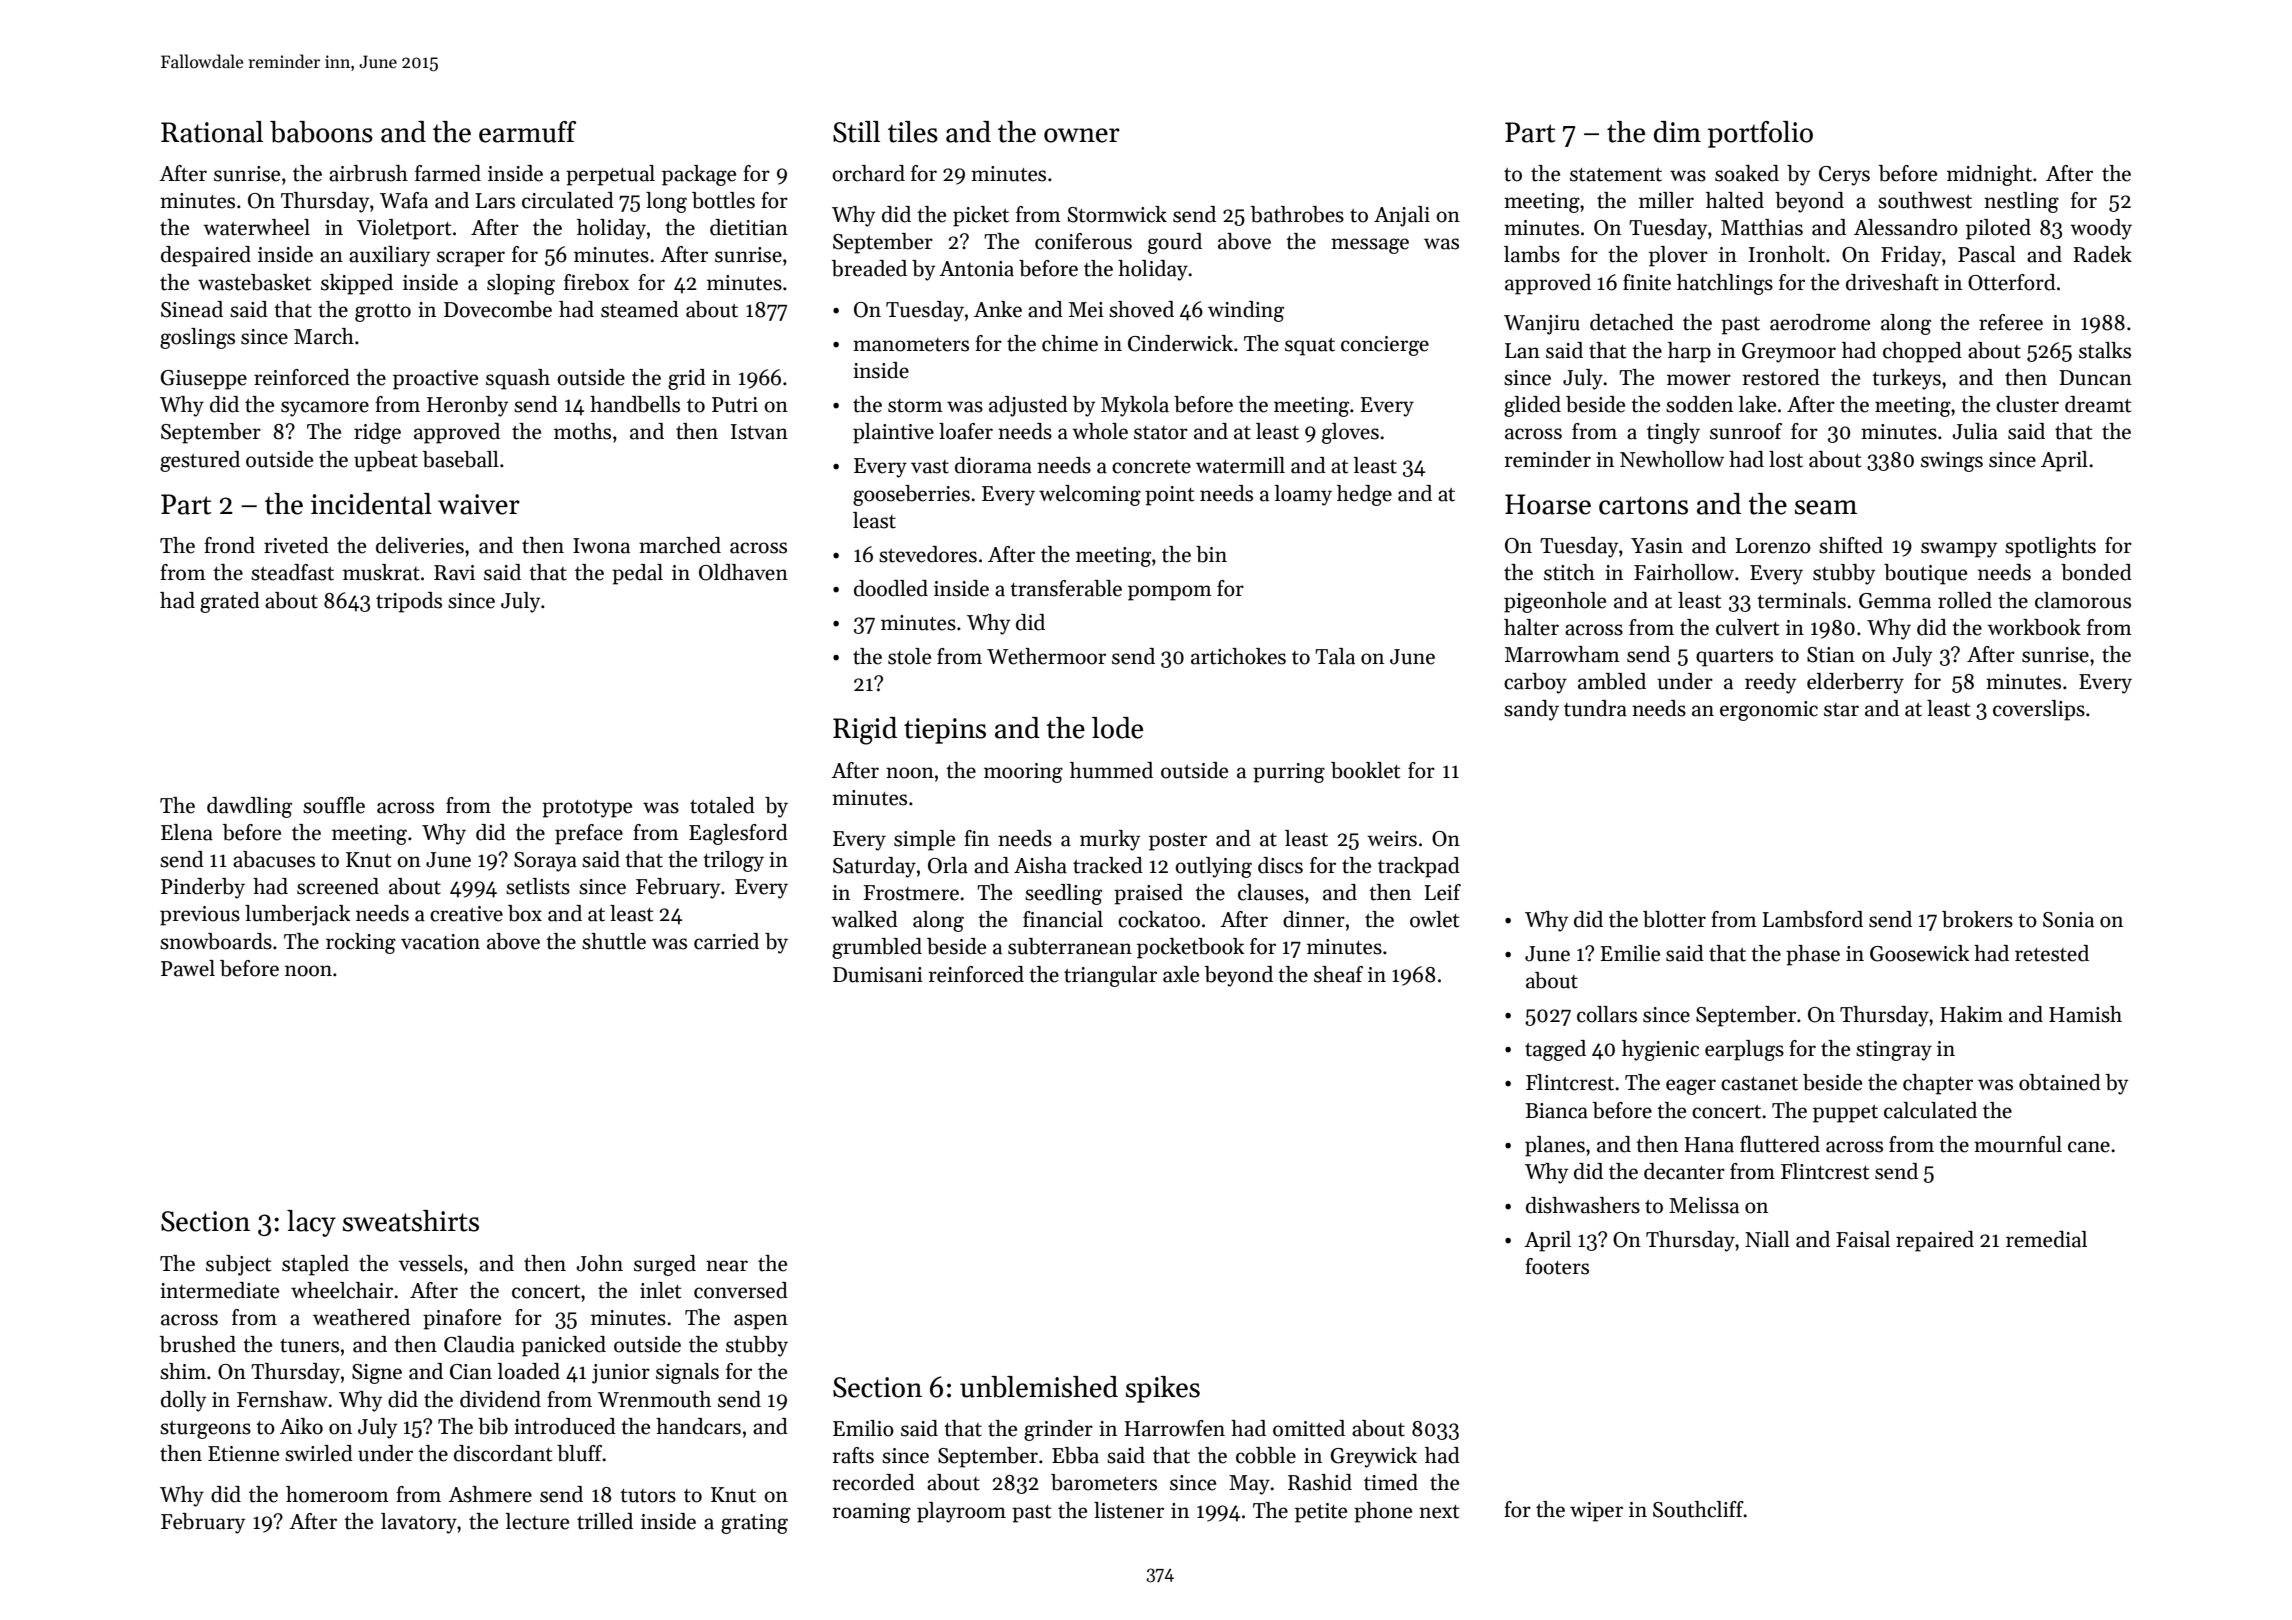  What do you see at coordinates (1698, 1509) in the screenshot?
I see `Southcliff` at bounding box center [1698, 1509].
